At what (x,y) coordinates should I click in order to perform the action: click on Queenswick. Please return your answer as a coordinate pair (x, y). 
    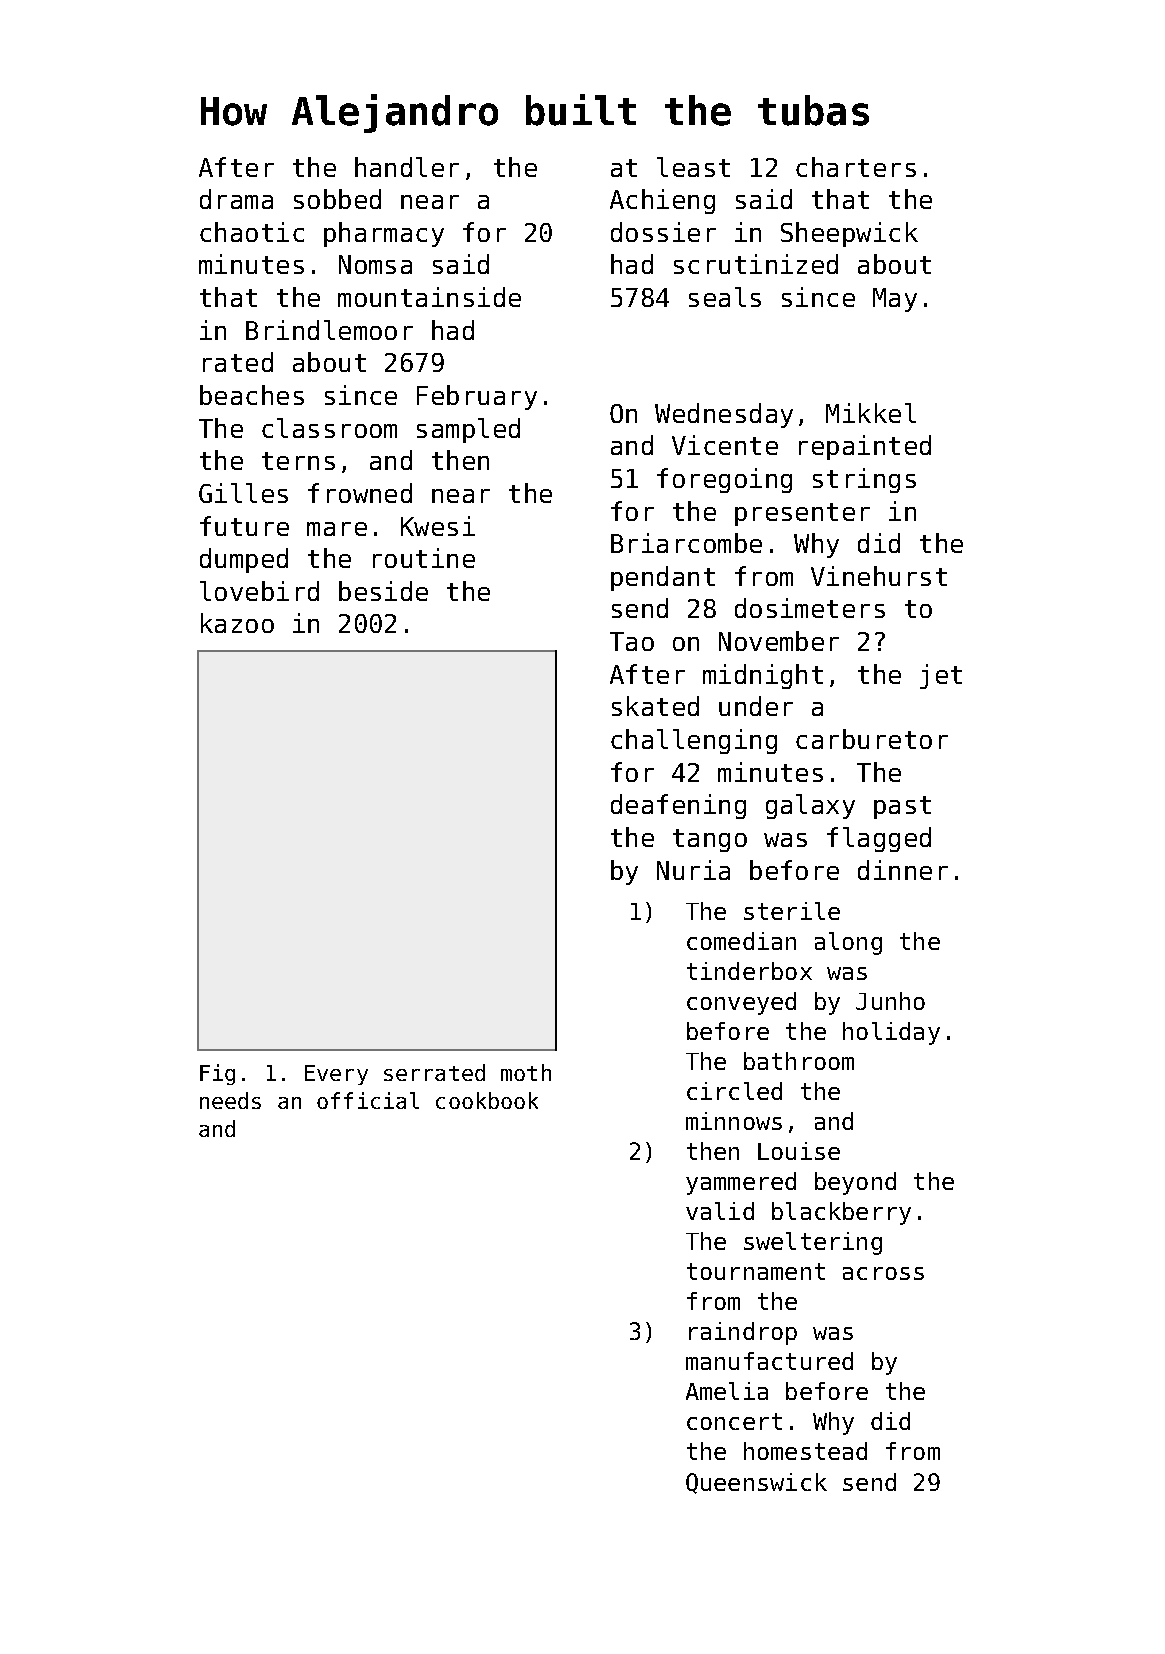
    Looking at the image, I should click on (756, 1483).
